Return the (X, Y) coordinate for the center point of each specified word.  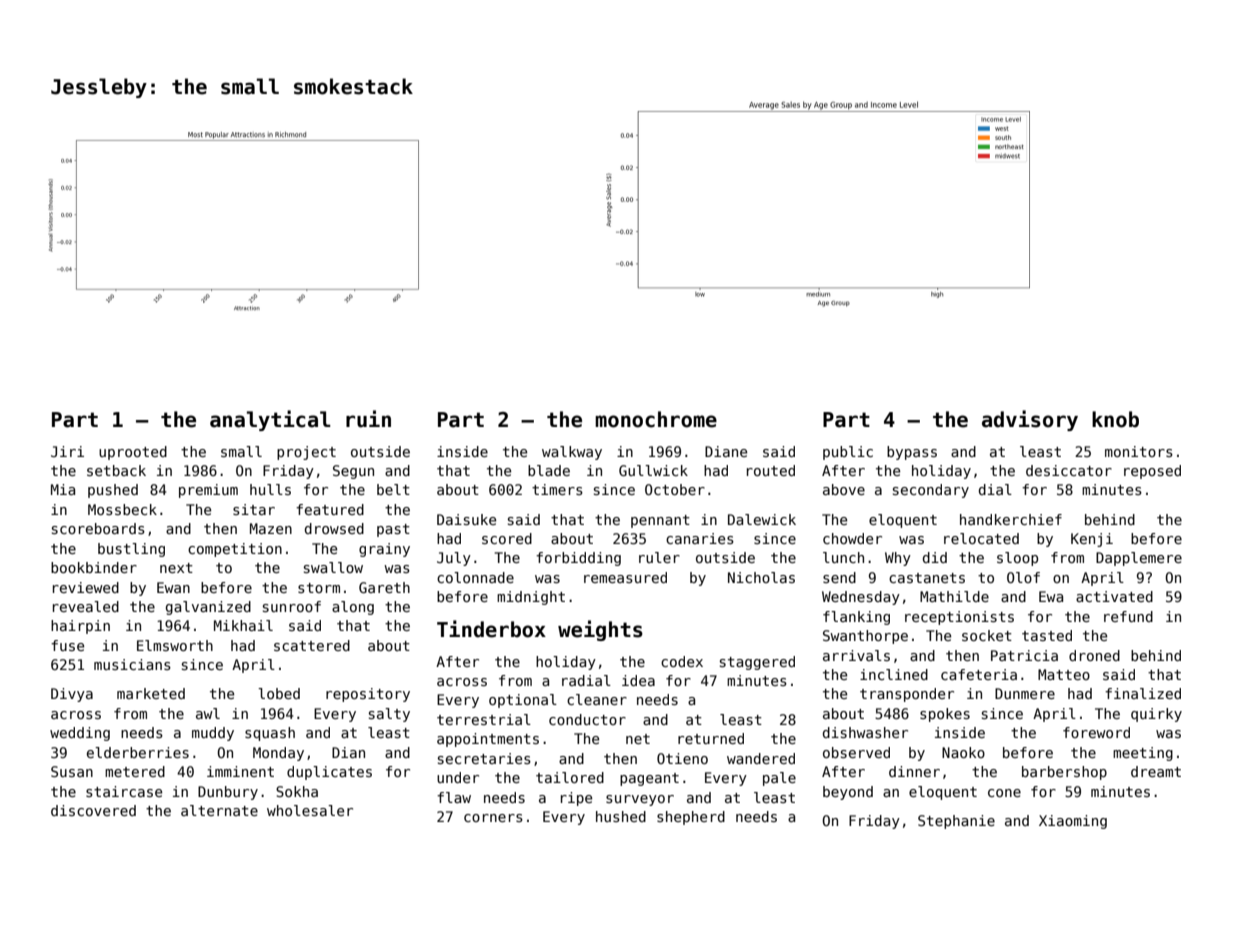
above (844, 489)
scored (507, 538)
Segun (353, 472)
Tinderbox (491, 629)
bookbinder (94, 567)
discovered (93, 810)
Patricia (1024, 655)
